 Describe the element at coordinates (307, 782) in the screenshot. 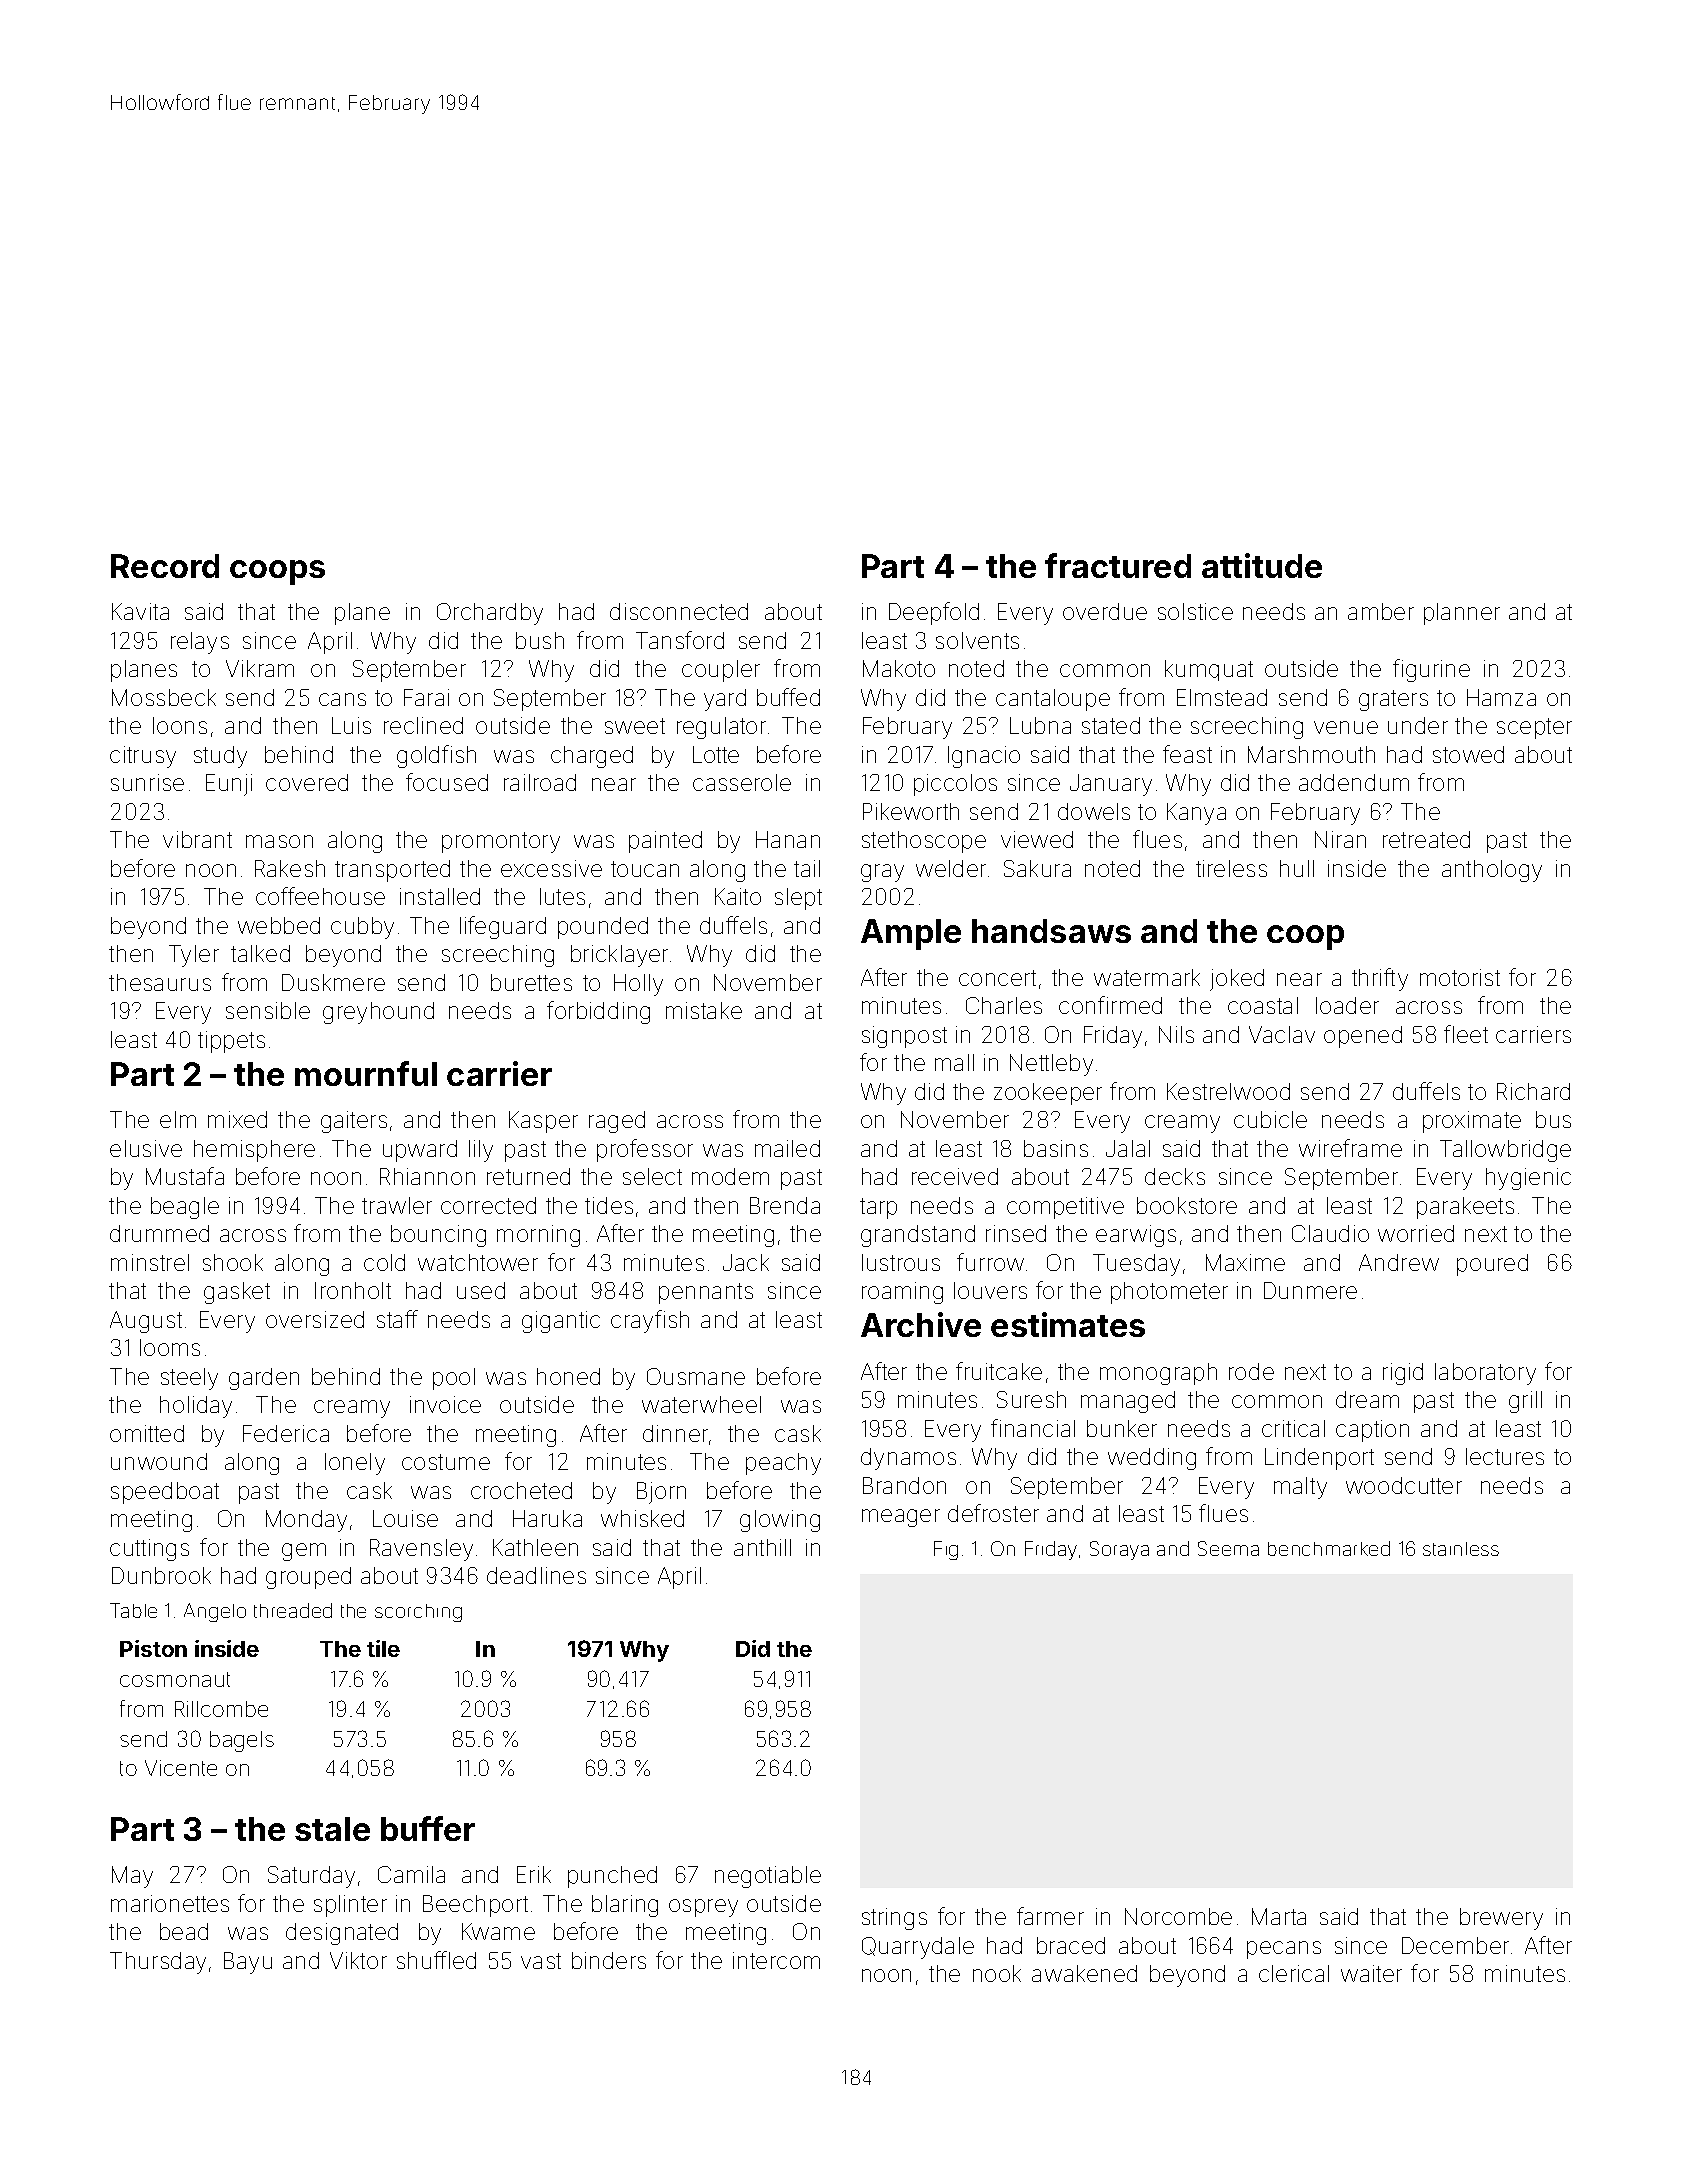

I see `covered` at that location.
